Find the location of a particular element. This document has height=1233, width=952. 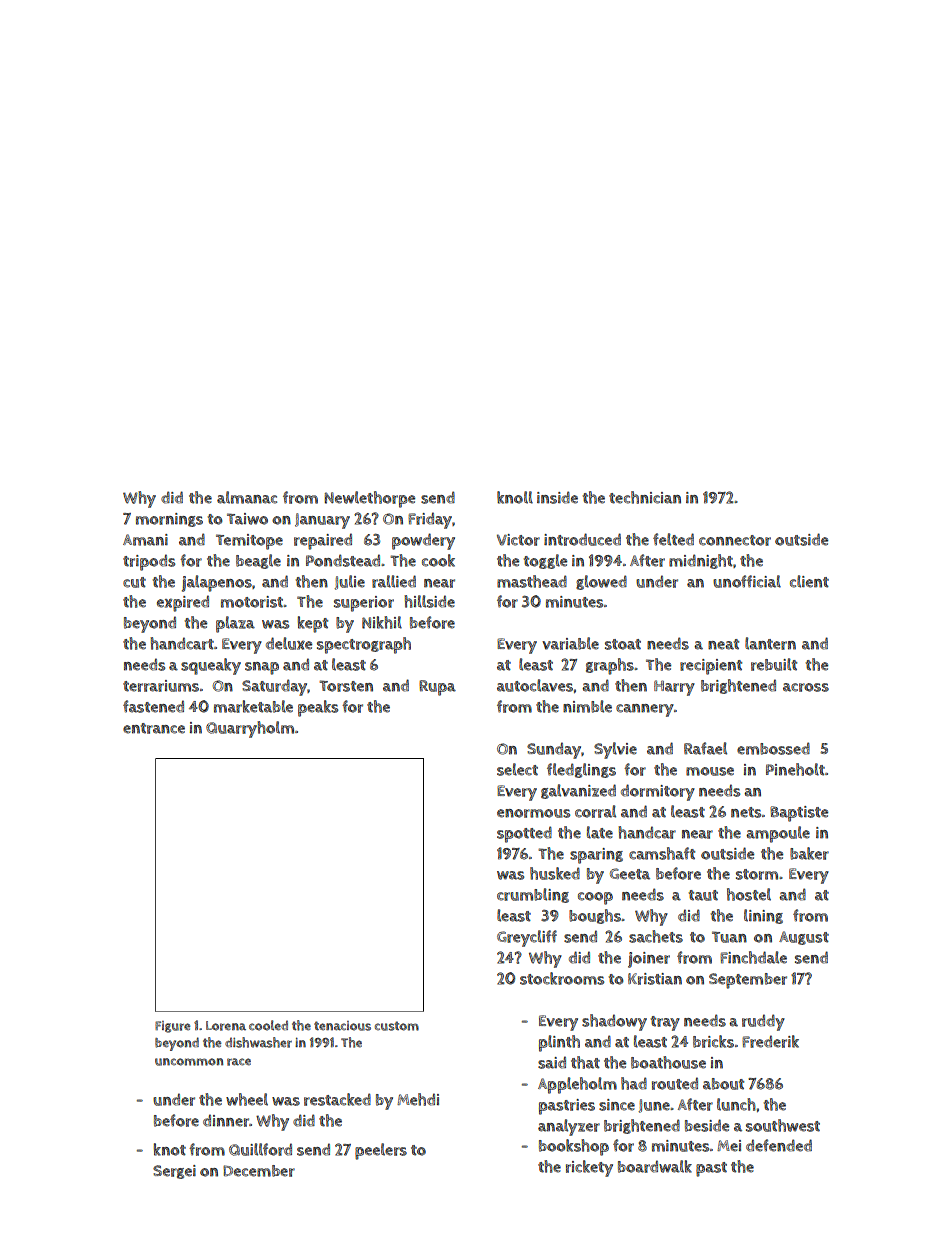

Nikhil is located at coordinates (382, 622).
